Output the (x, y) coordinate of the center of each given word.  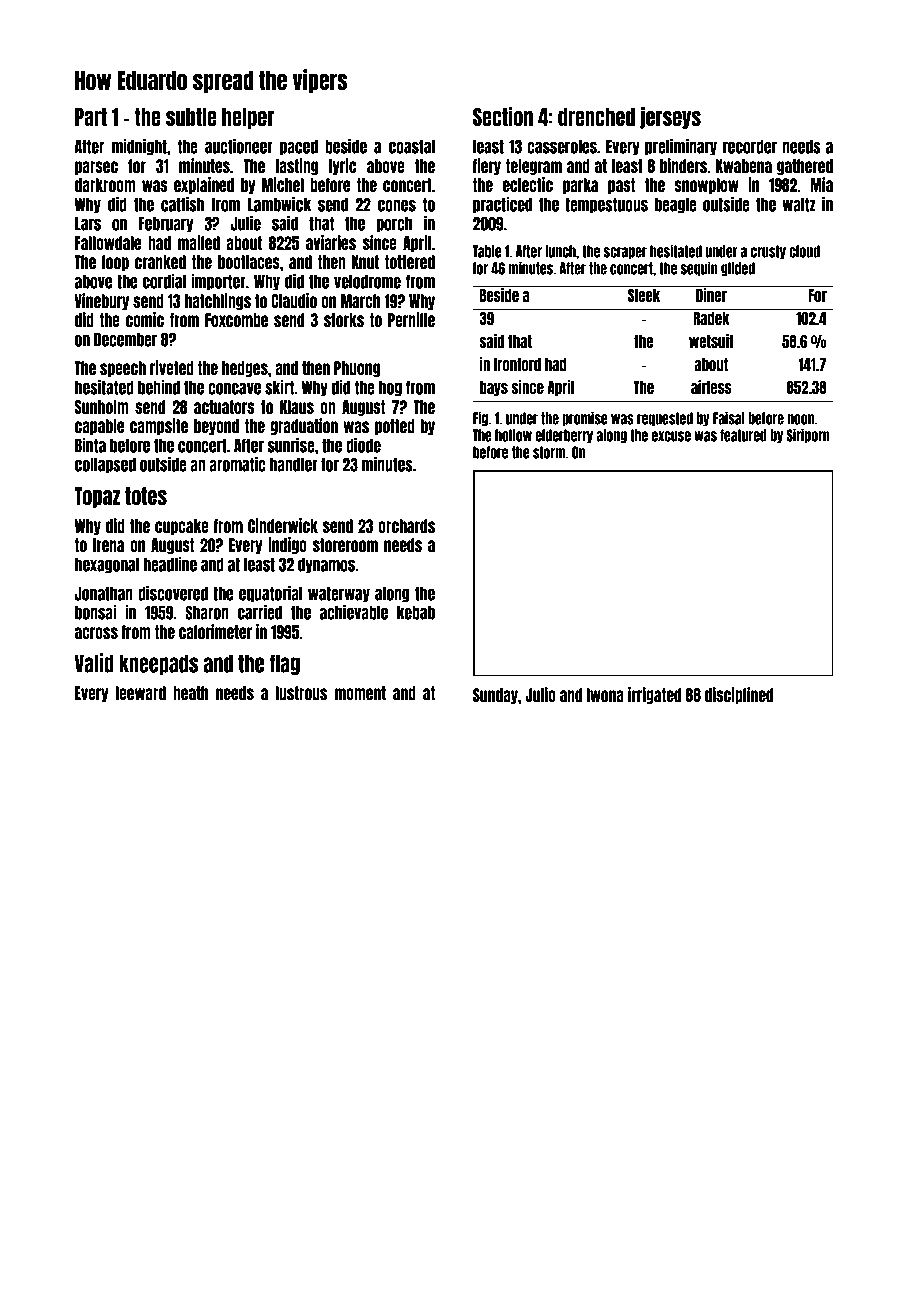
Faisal (729, 418)
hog (390, 389)
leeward (141, 693)
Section (503, 116)
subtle (191, 117)
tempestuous (606, 206)
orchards (406, 526)
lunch (560, 251)
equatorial (270, 594)
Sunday (495, 696)
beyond (216, 427)
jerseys (670, 118)
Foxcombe (236, 320)
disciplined (739, 695)
